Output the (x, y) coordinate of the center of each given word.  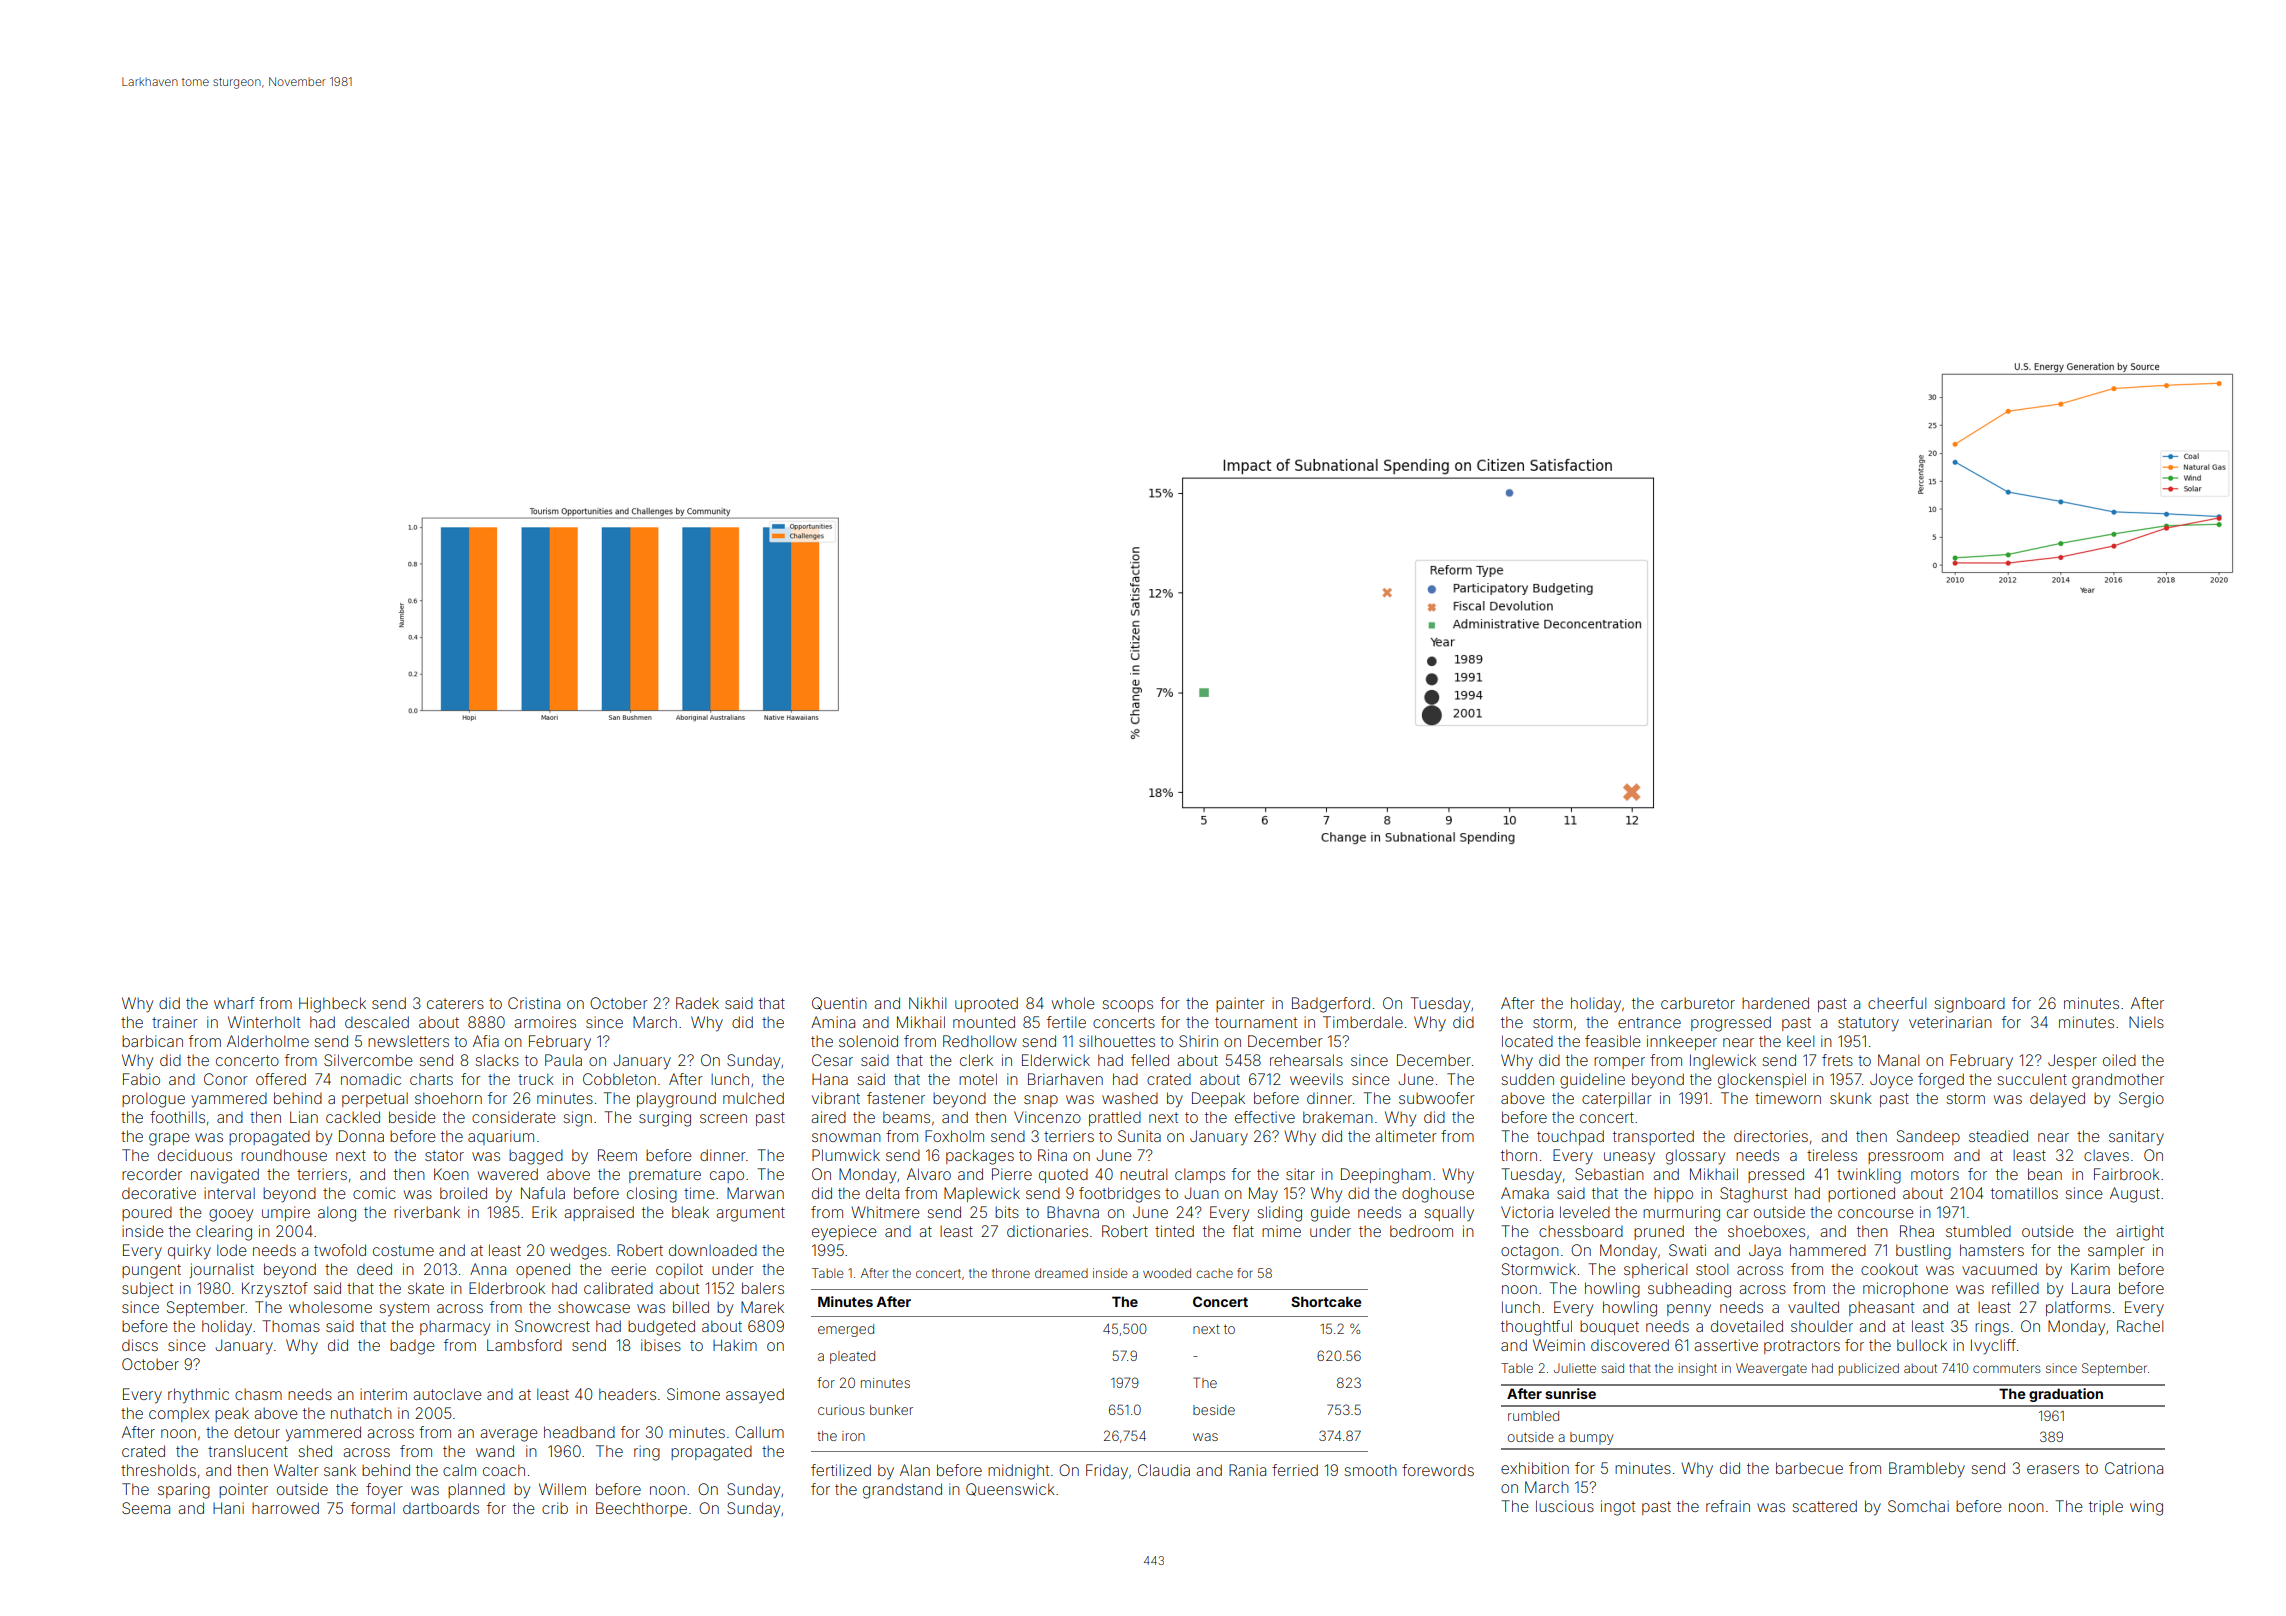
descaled (377, 1022)
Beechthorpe (641, 1509)
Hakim (735, 1345)
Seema (146, 1508)
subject (147, 1289)
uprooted (986, 1004)
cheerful (1897, 1003)
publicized (1869, 1369)
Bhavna (1073, 1212)
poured (147, 1214)
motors (1935, 1174)
